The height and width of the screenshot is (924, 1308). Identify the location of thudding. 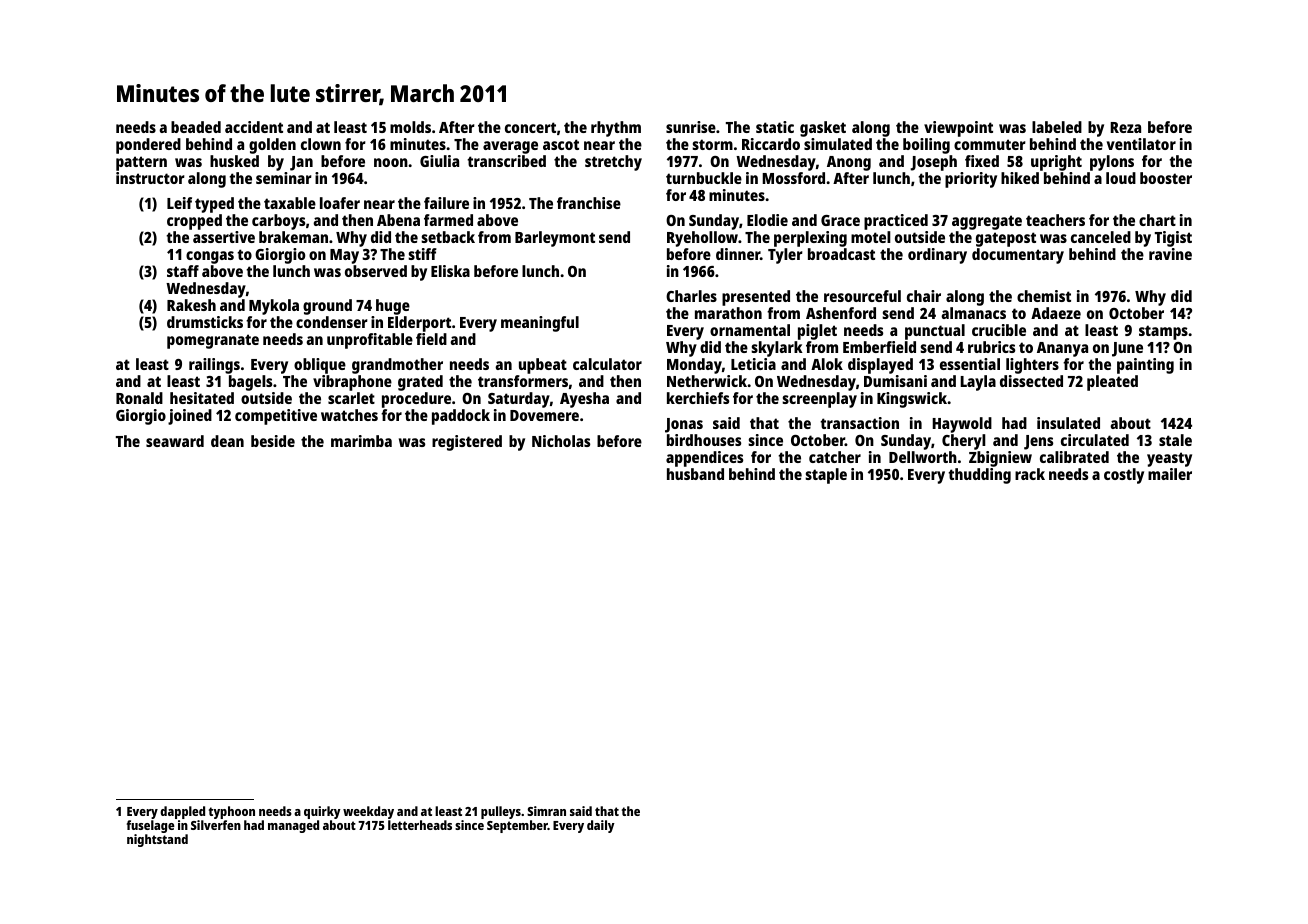
(979, 476).
